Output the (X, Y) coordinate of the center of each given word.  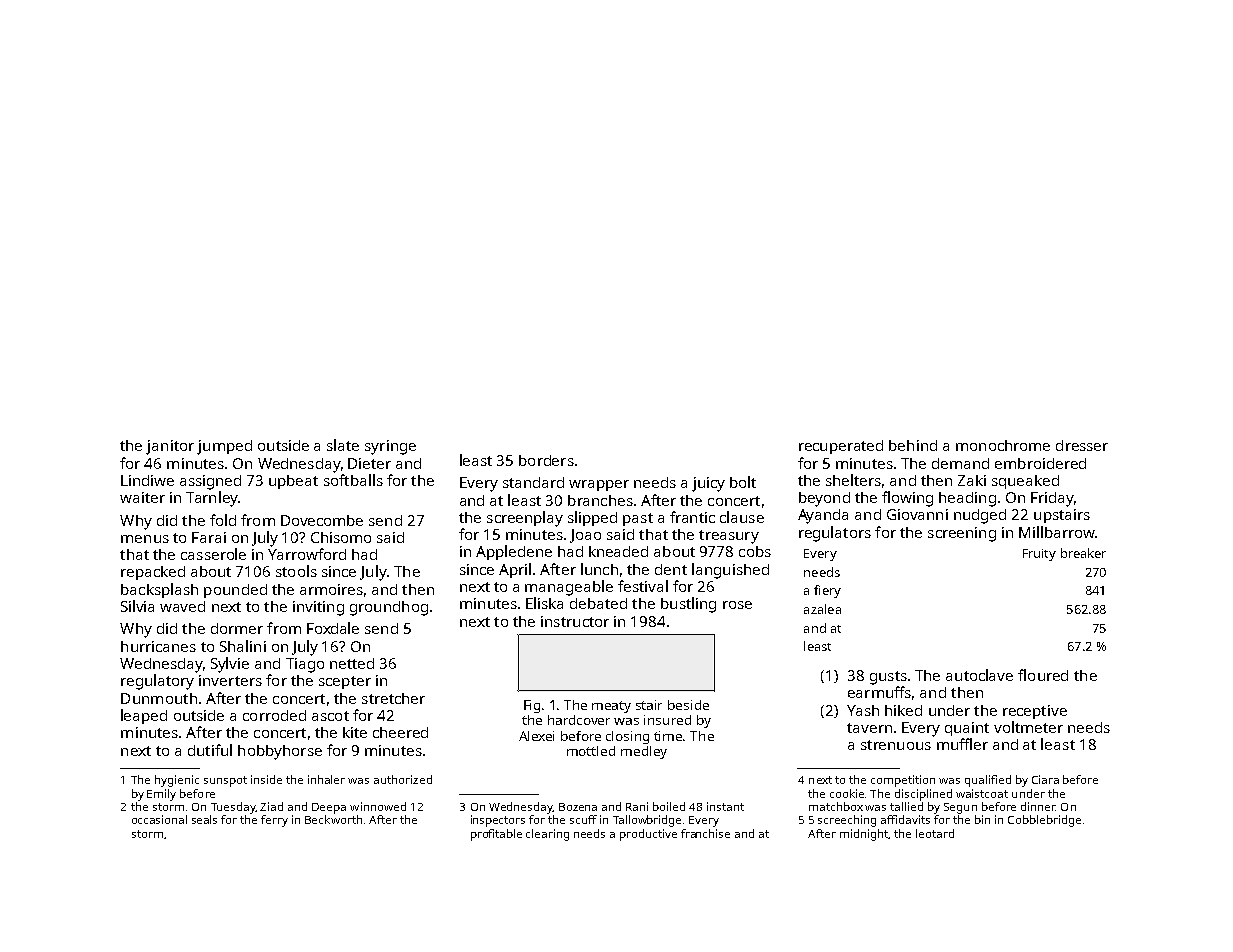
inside (266, 779)
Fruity (1039, 555)
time (669, 736)
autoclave (979, 675)
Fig (532, 706)
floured (1043, 675)
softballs (353, 480)
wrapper (599, 485)
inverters (230, 680)
